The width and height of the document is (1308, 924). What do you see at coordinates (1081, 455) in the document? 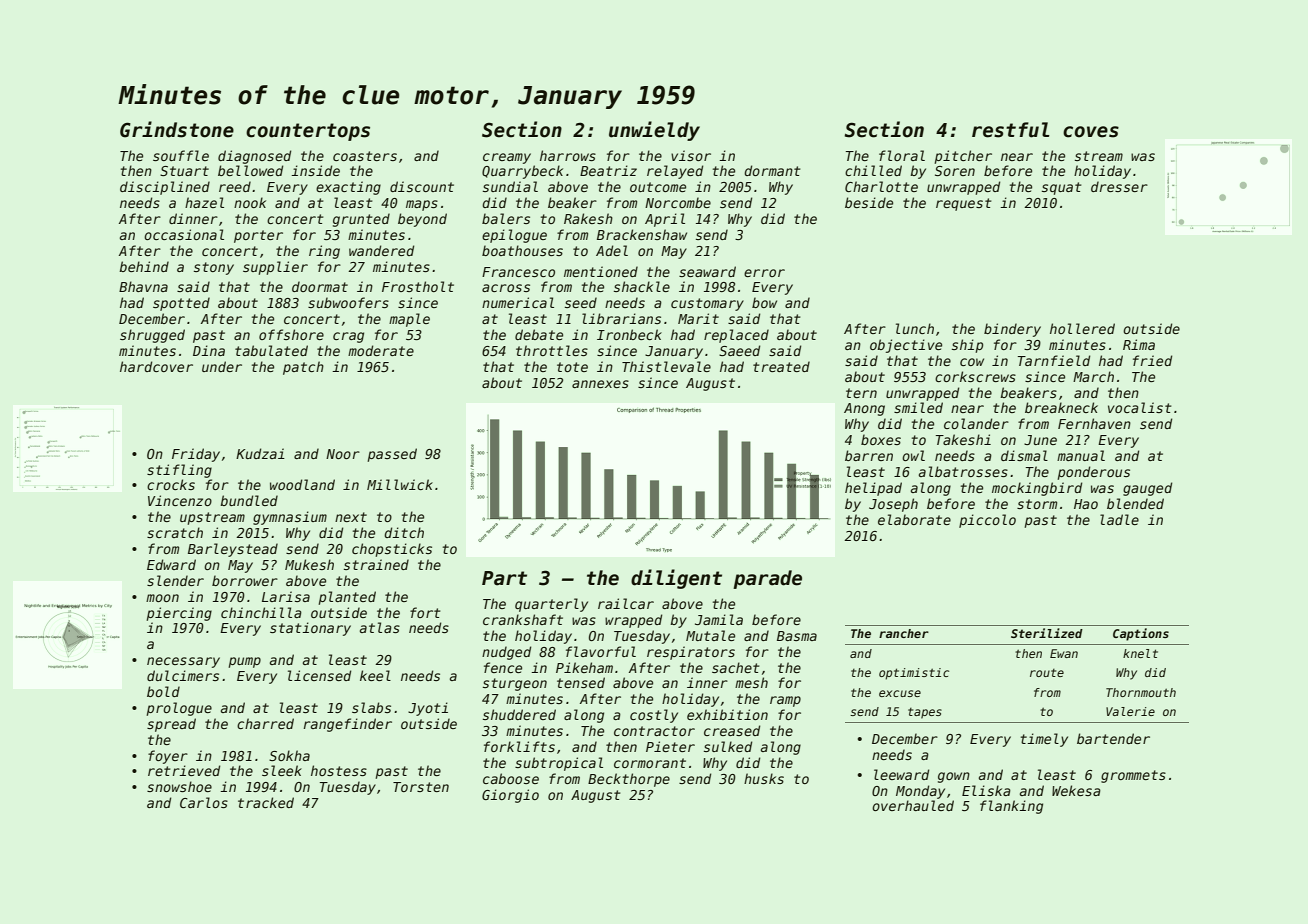
I see `manual` at bounding box center [1081, 455].
